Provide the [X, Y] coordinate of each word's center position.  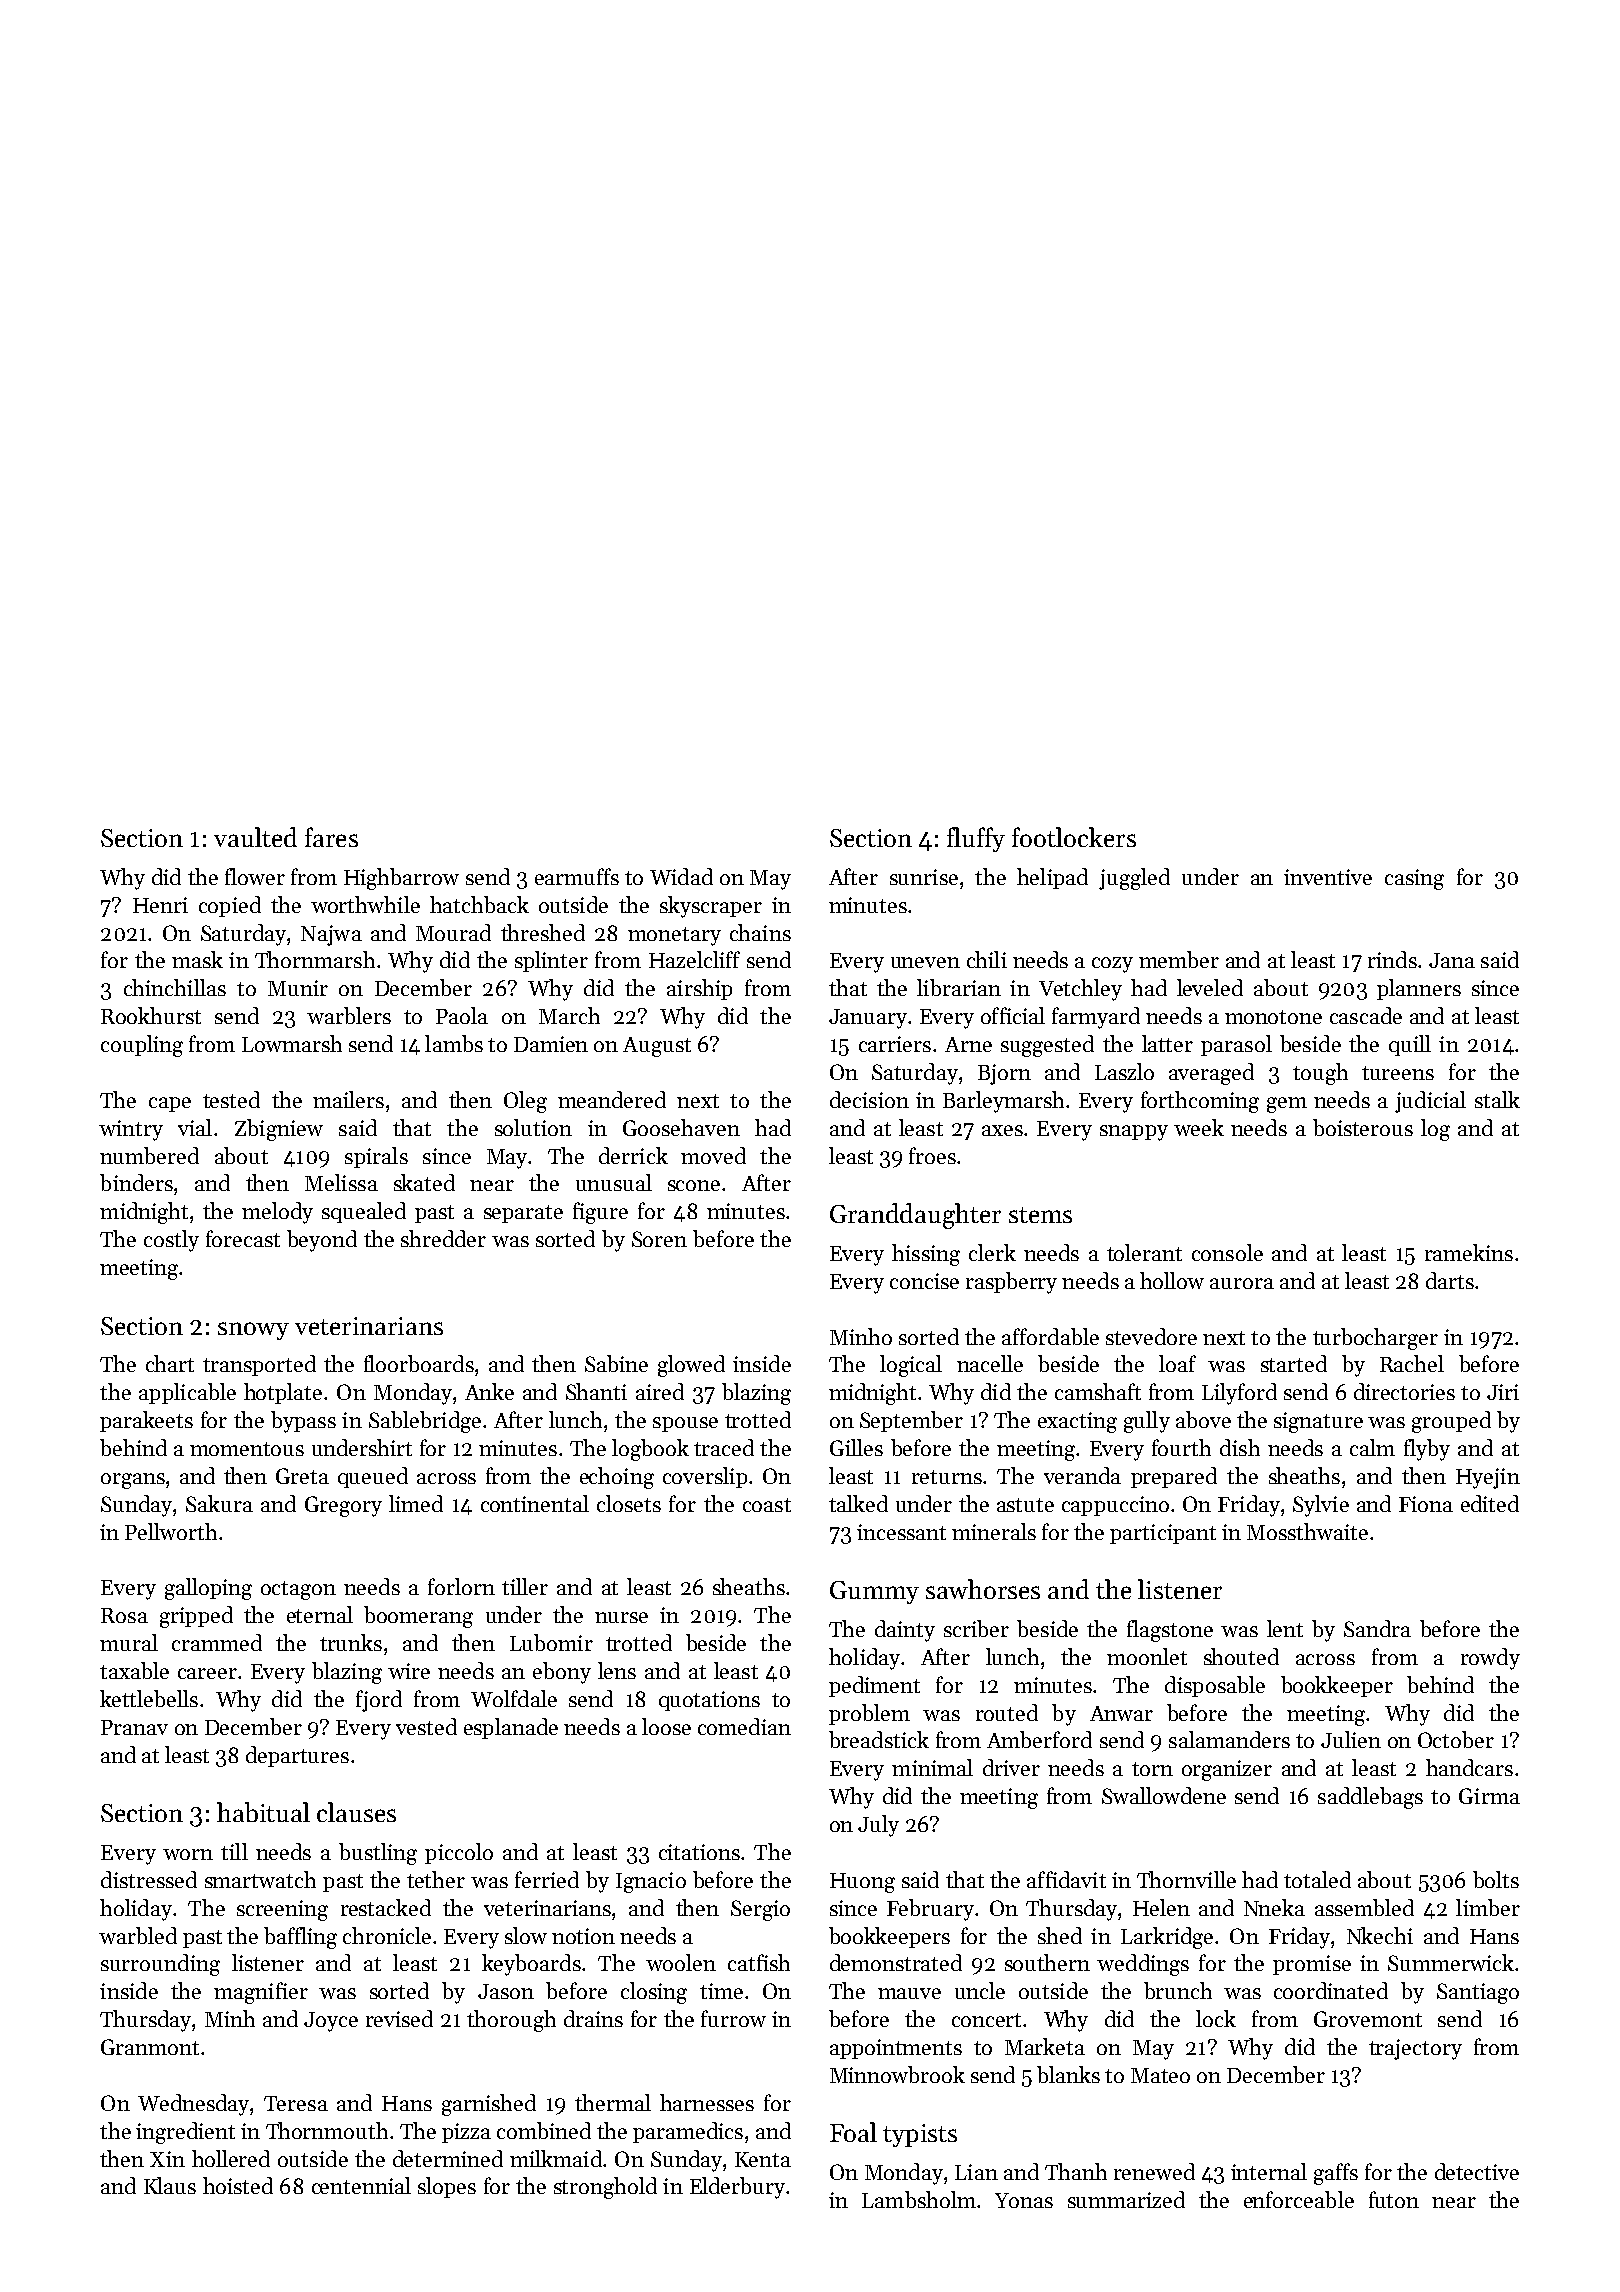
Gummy [874, 1592]
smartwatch [260, 1879]
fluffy [976, 839]
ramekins [1469, 1252]
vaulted [255, 837]
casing [1414, 879]
